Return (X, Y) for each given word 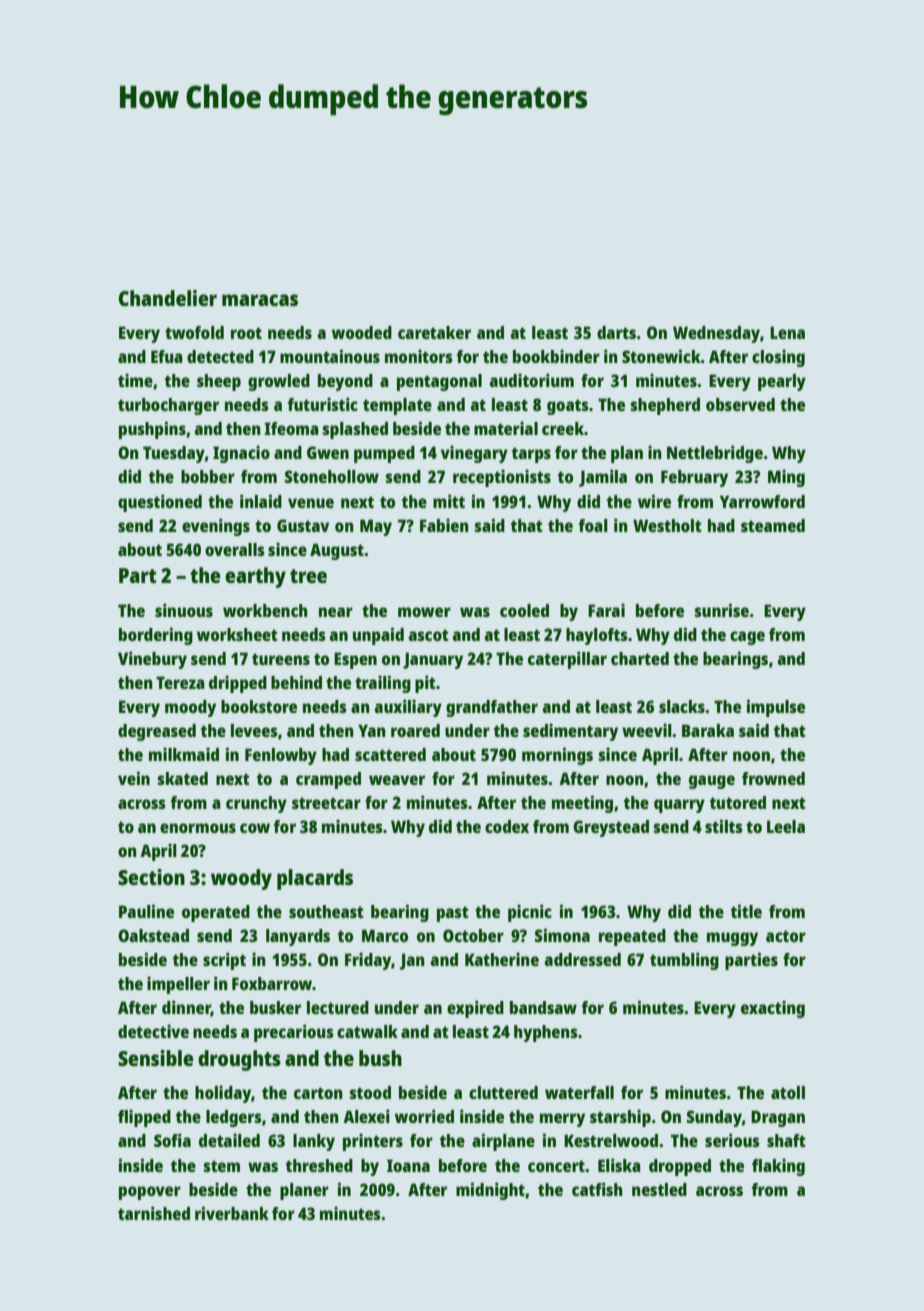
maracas (260, 300)
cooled (524, 610)
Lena (787, 332)
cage (747, 638)
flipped (144, 1118)
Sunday (714, 1118)
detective (153, 1031)
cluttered (503, 1092)
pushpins (152, 430)
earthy (255, 577)
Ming (786, 478)
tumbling (684, 961)
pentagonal (439, 382)
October (473, 935)
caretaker (434, 332)
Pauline (146, 911)
